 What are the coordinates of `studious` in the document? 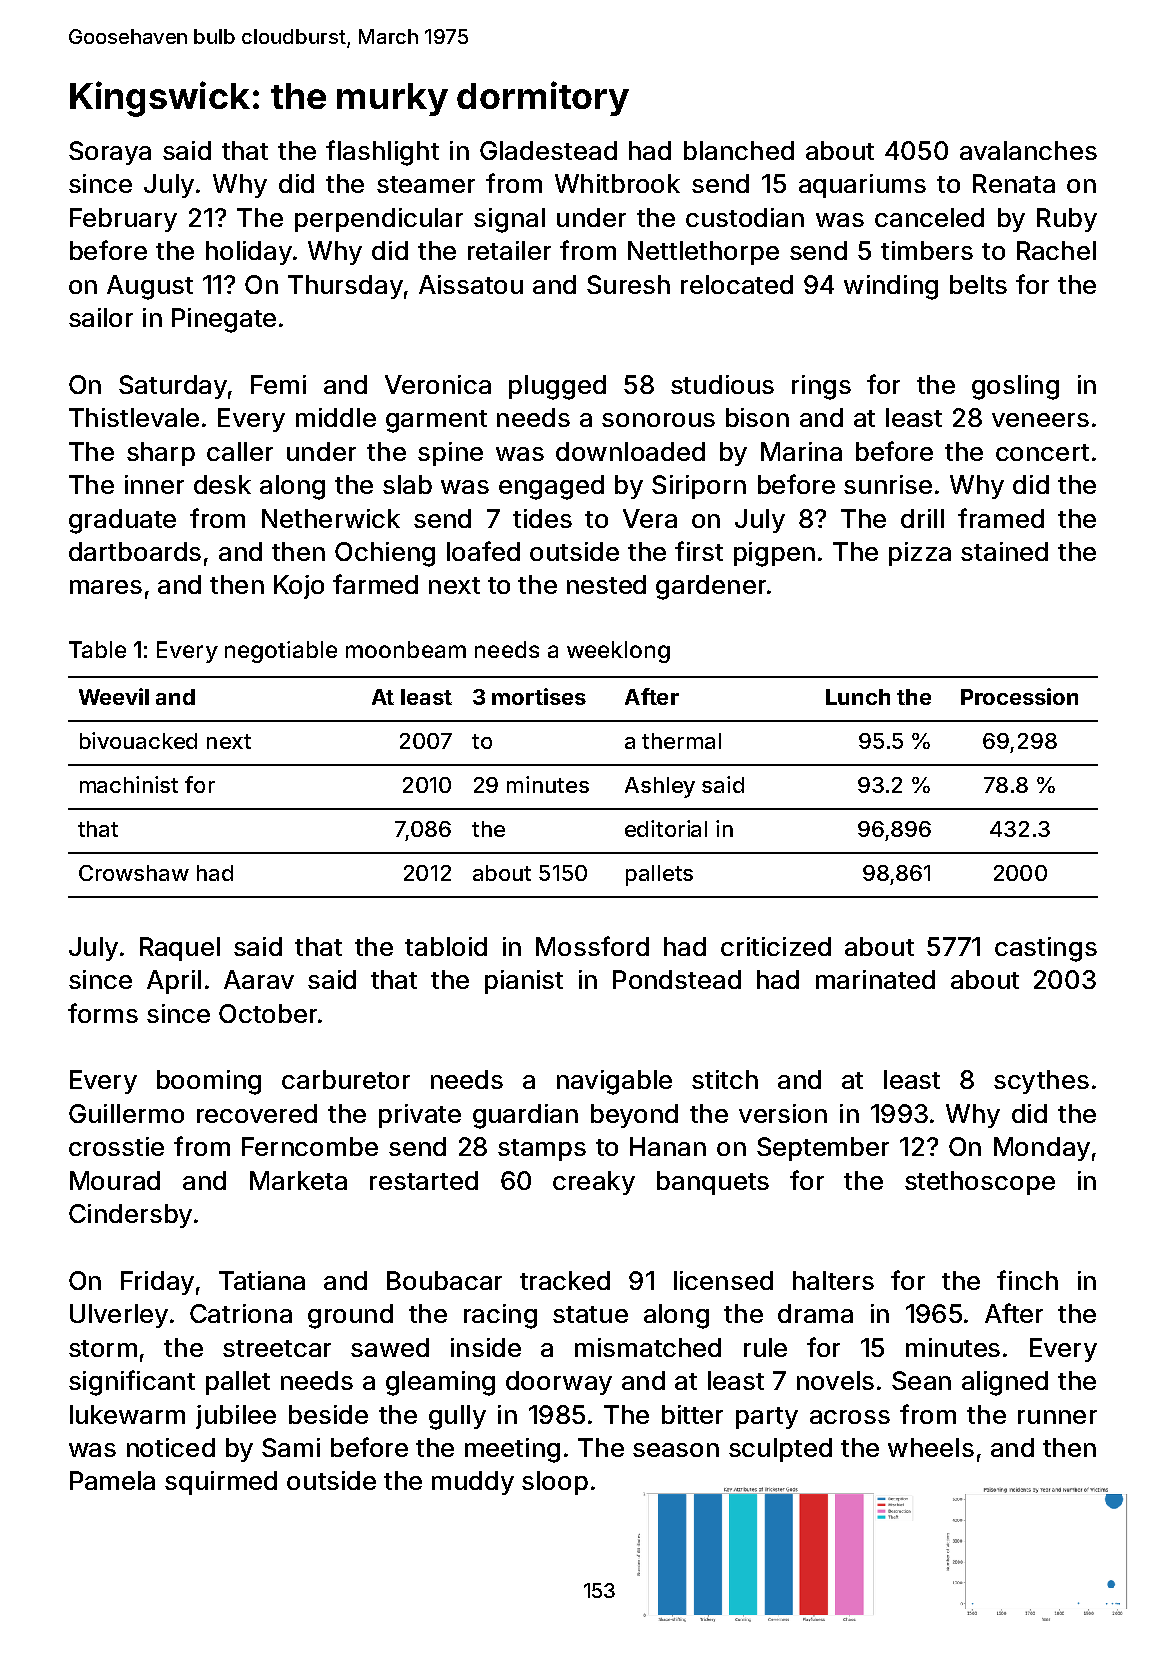 It's located at (722, 384).
